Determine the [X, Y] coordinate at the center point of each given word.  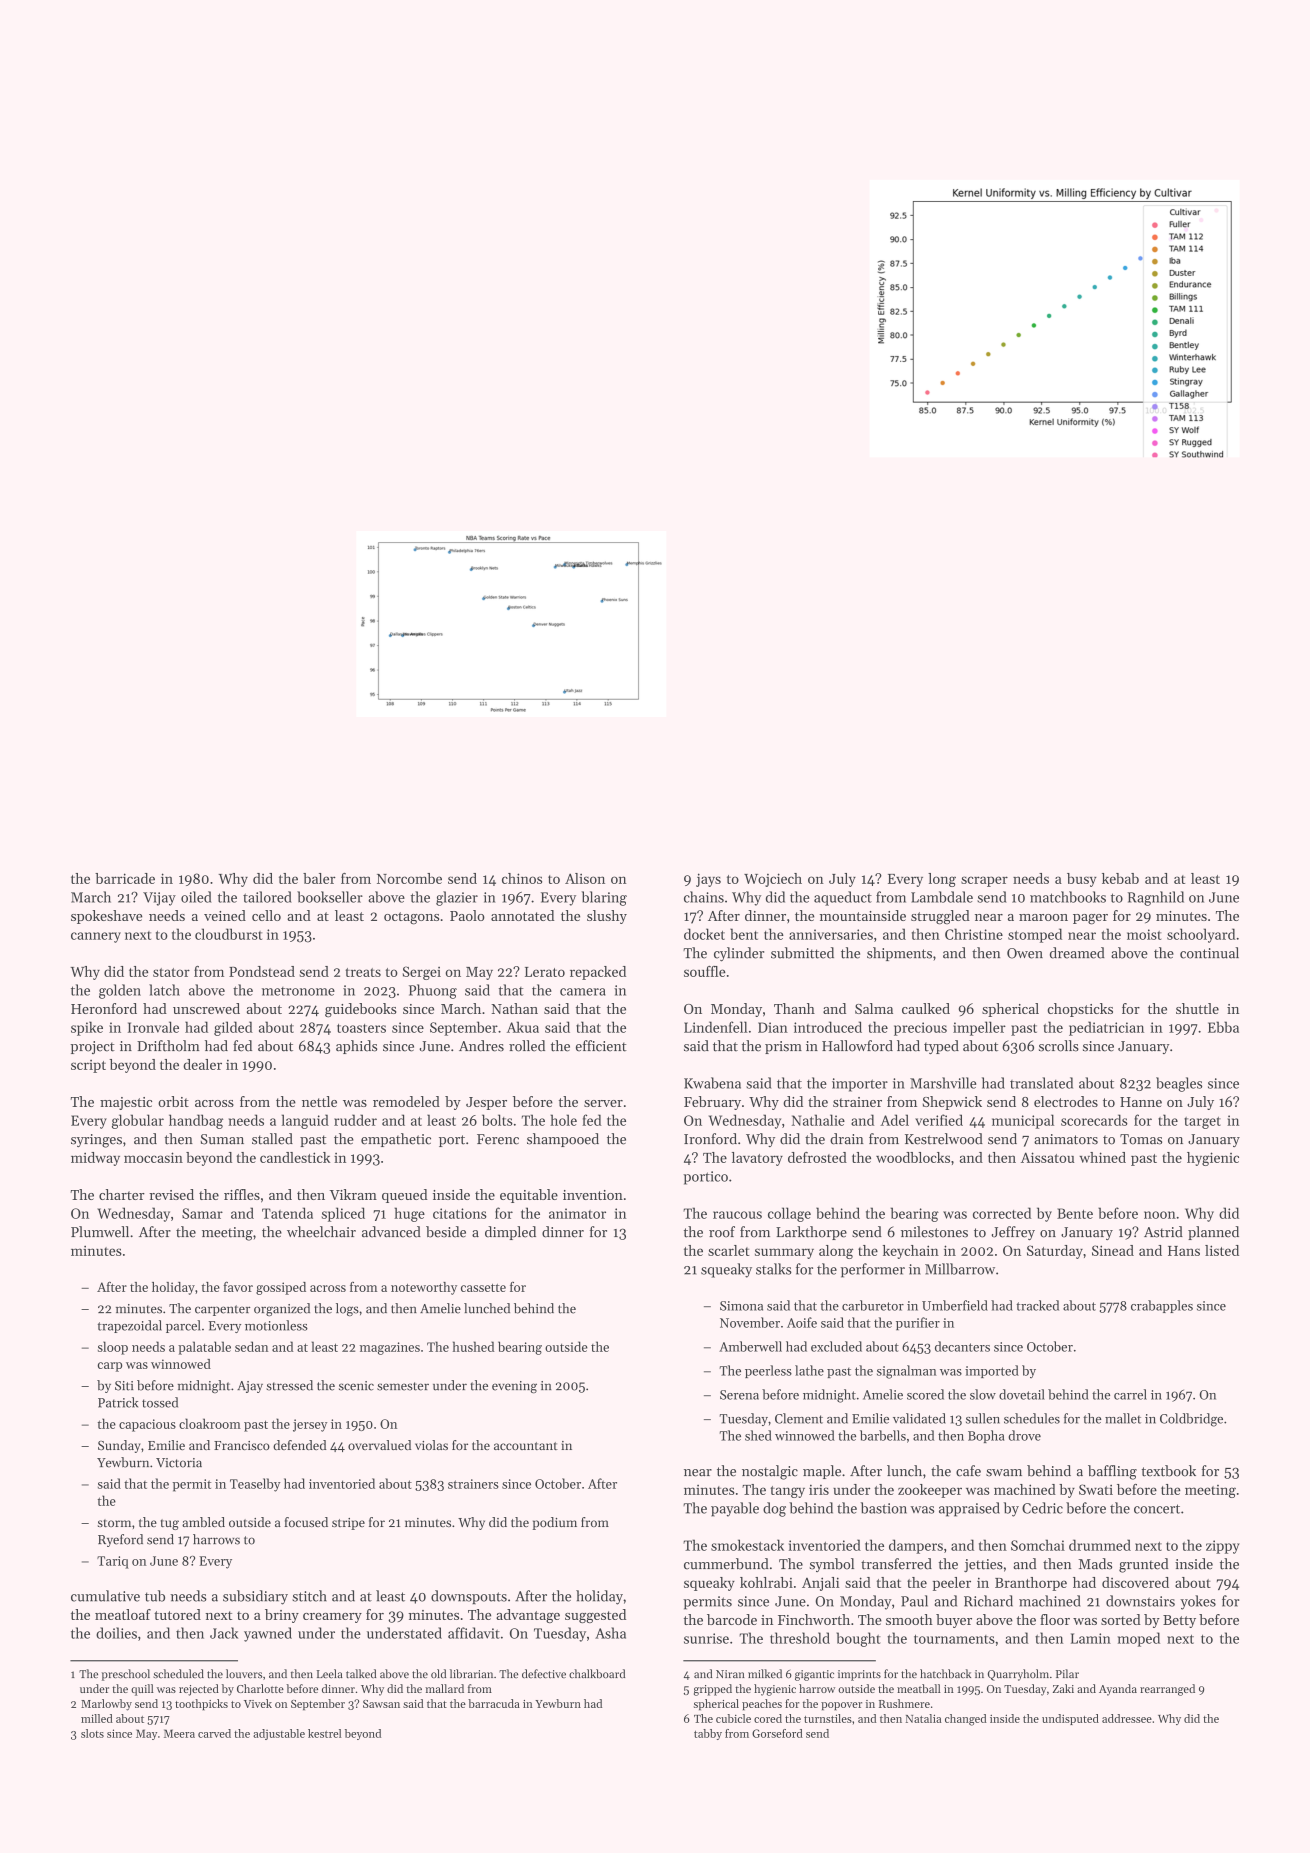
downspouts [469, 1597]
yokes [1198, 1602]
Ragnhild [1156, 898]
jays [708, 880]
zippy [1223, 1547]
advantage [528, 1616]
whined [1102, 1157]
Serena [739, 1395]
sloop [113, 1348]
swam [1004, 1473]
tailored [267, 897]
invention [593, 1195]
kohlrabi [766, 1582]
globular [138, 1121]
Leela [330, 1674]
